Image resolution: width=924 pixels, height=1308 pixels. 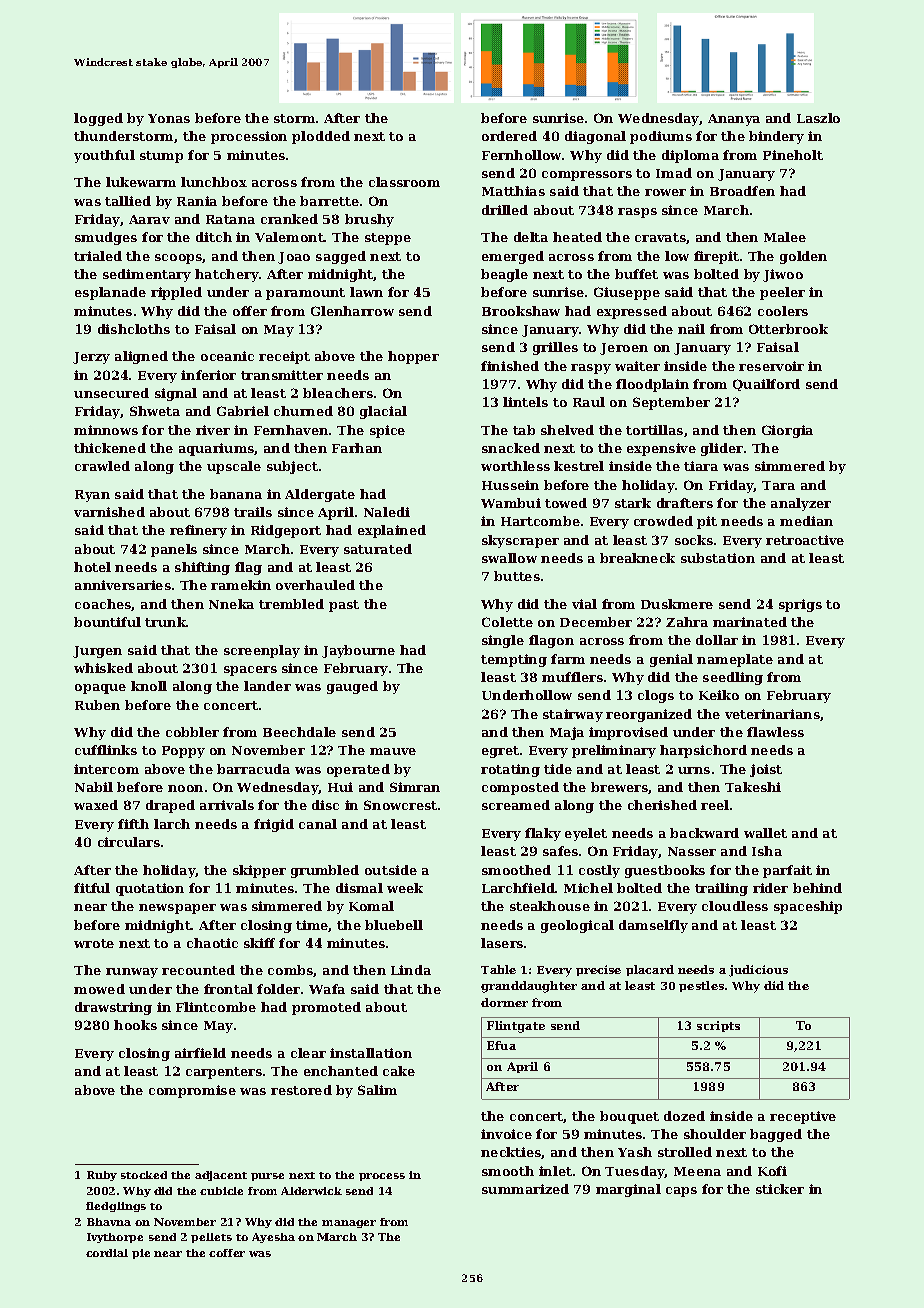 I want to click on Rania, so click(x=197, y=201).
